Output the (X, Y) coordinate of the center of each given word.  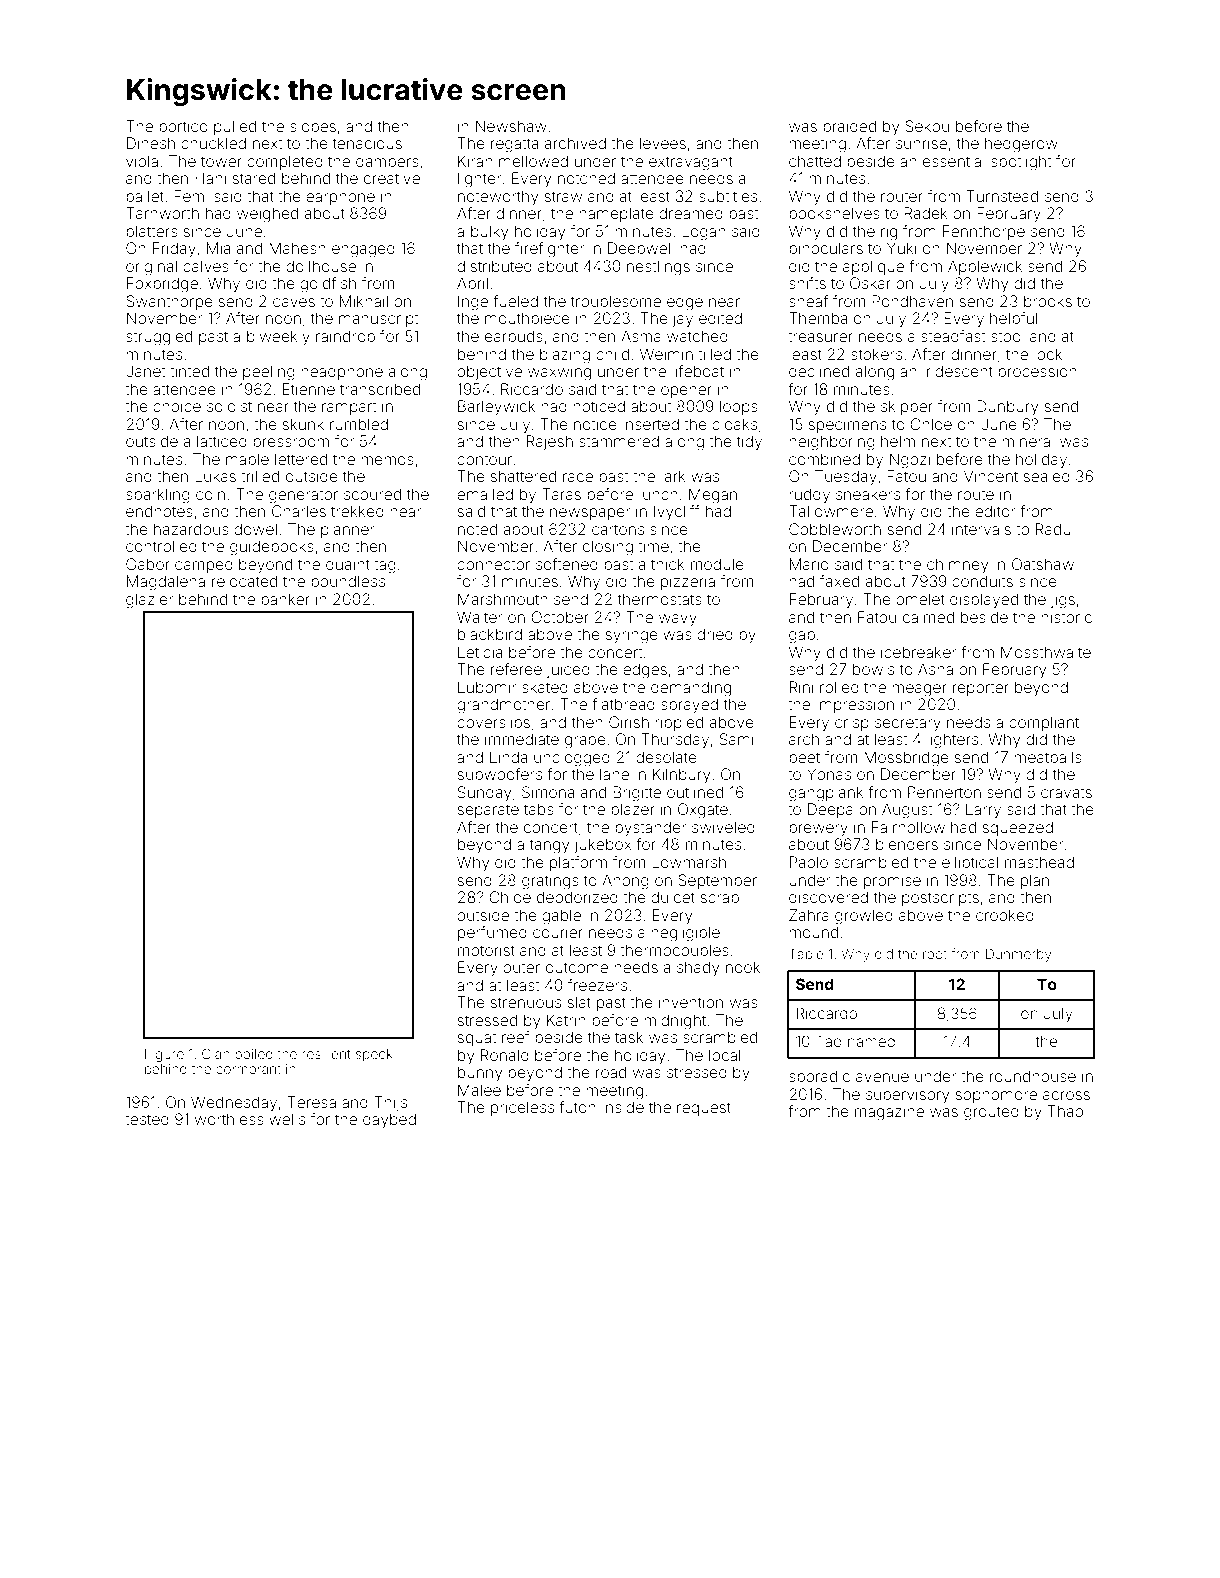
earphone (340, 197)
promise (892, 881)
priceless (522, 1108)
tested (147, 1119)
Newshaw (511, 126)
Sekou (927, 126)
